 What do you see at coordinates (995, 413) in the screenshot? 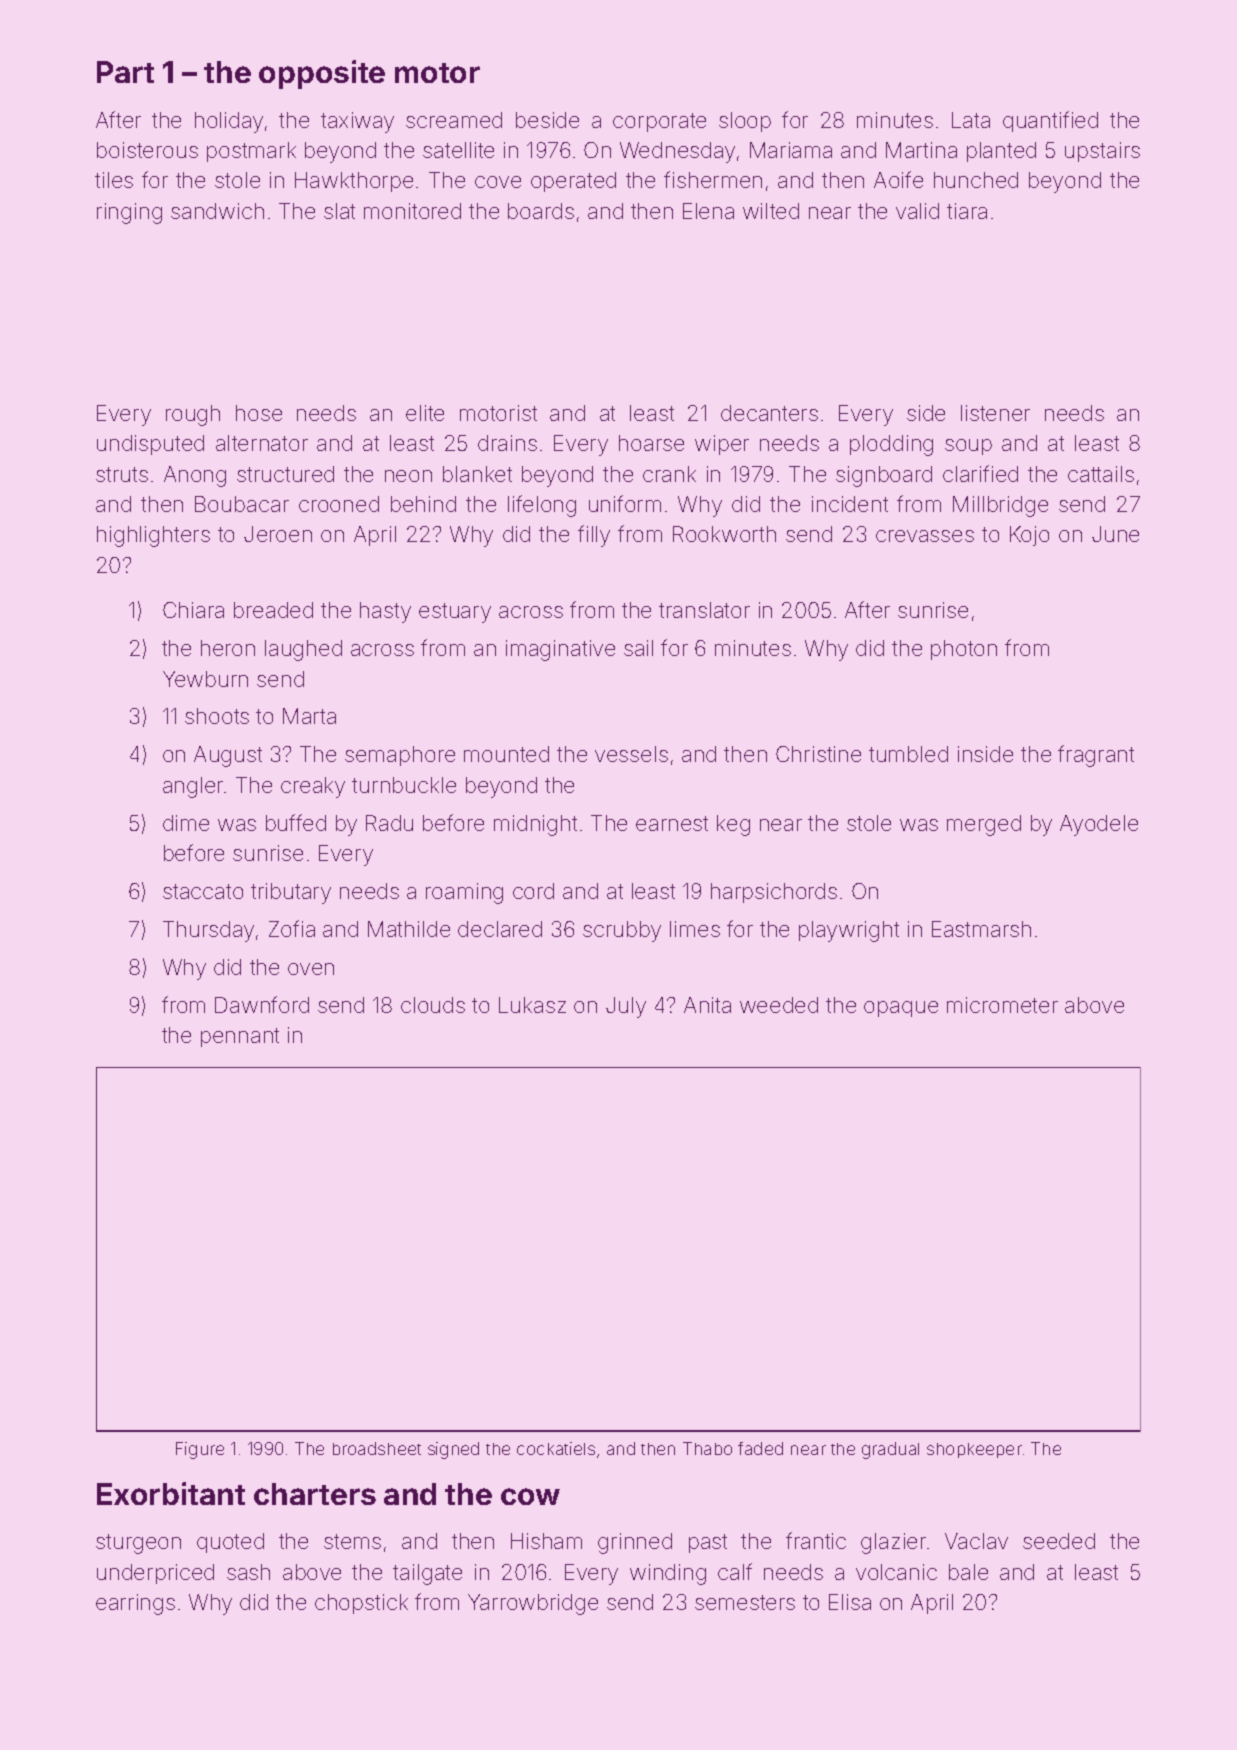
I see `listener` at bounding box center [995, 413].
